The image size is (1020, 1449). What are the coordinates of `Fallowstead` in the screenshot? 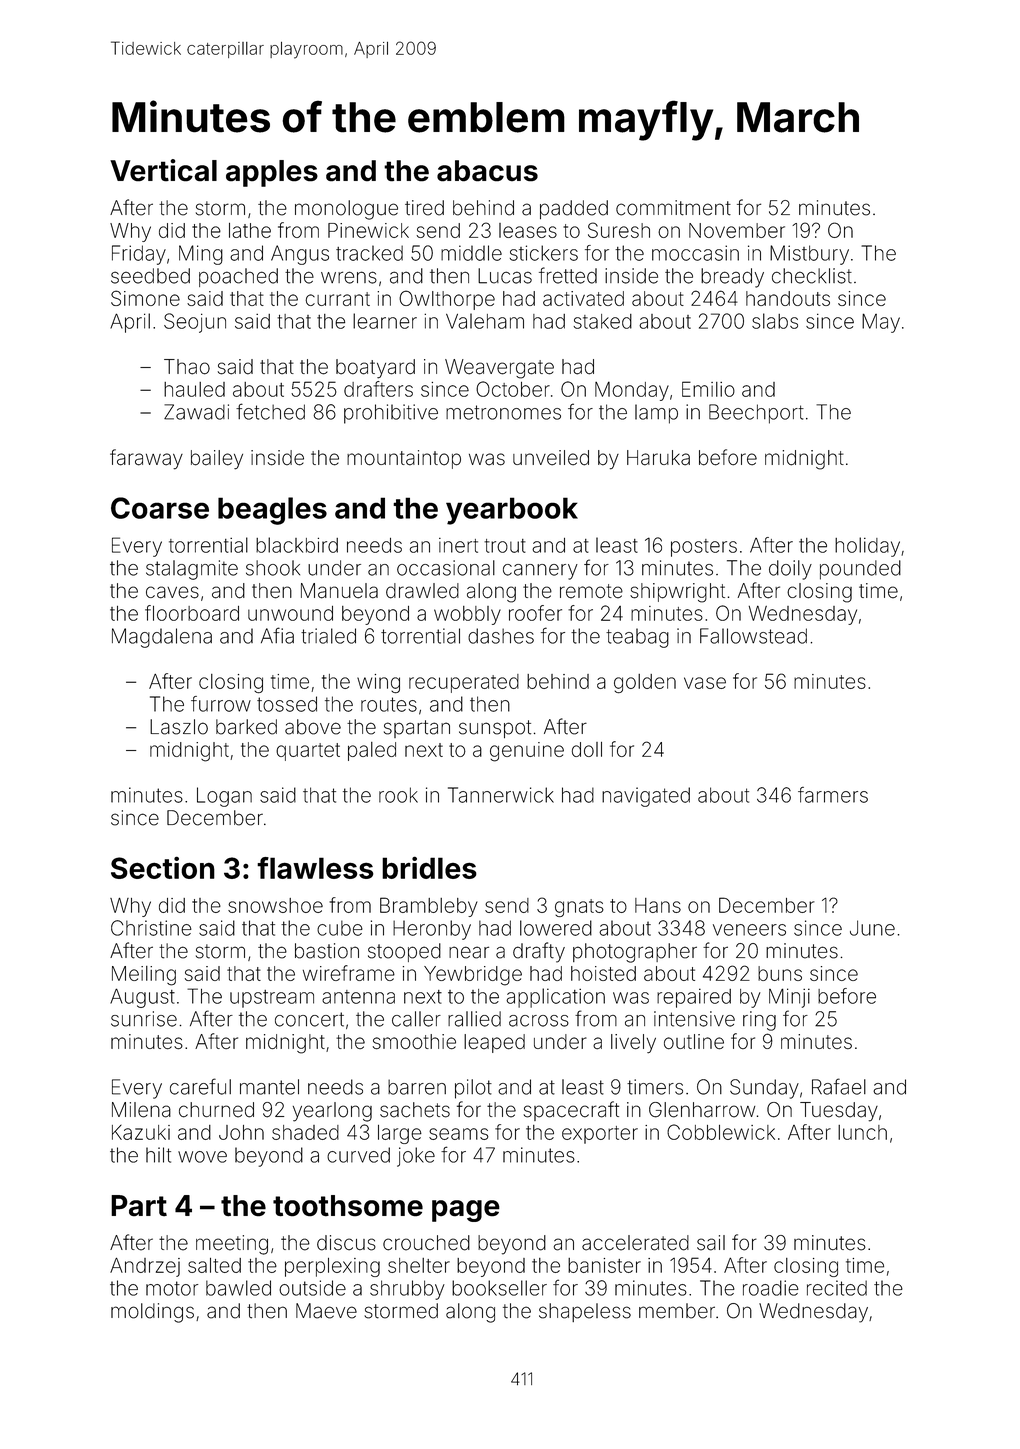 It's located at (753, 636).
